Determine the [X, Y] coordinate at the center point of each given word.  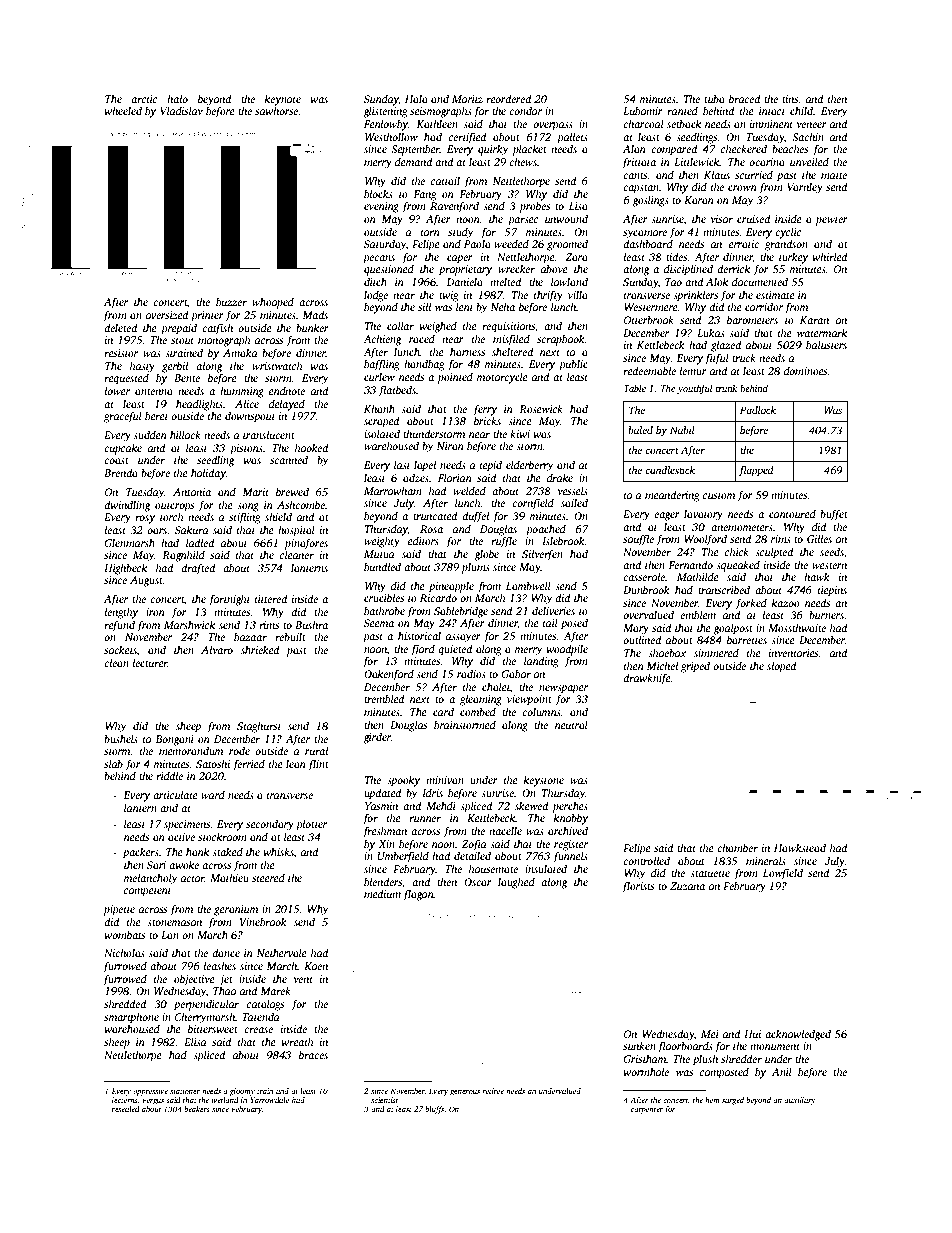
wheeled [123, 110]
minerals [766, 860]
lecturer [150, 662]
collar [400, 325]
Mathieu [229, 877]
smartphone [131, 1018]
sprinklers [695, 296]
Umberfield [403, 857]
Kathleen [437, 123]
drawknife [647, 679]
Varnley [805, 188]
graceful [123, 417]
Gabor [516, 673]
